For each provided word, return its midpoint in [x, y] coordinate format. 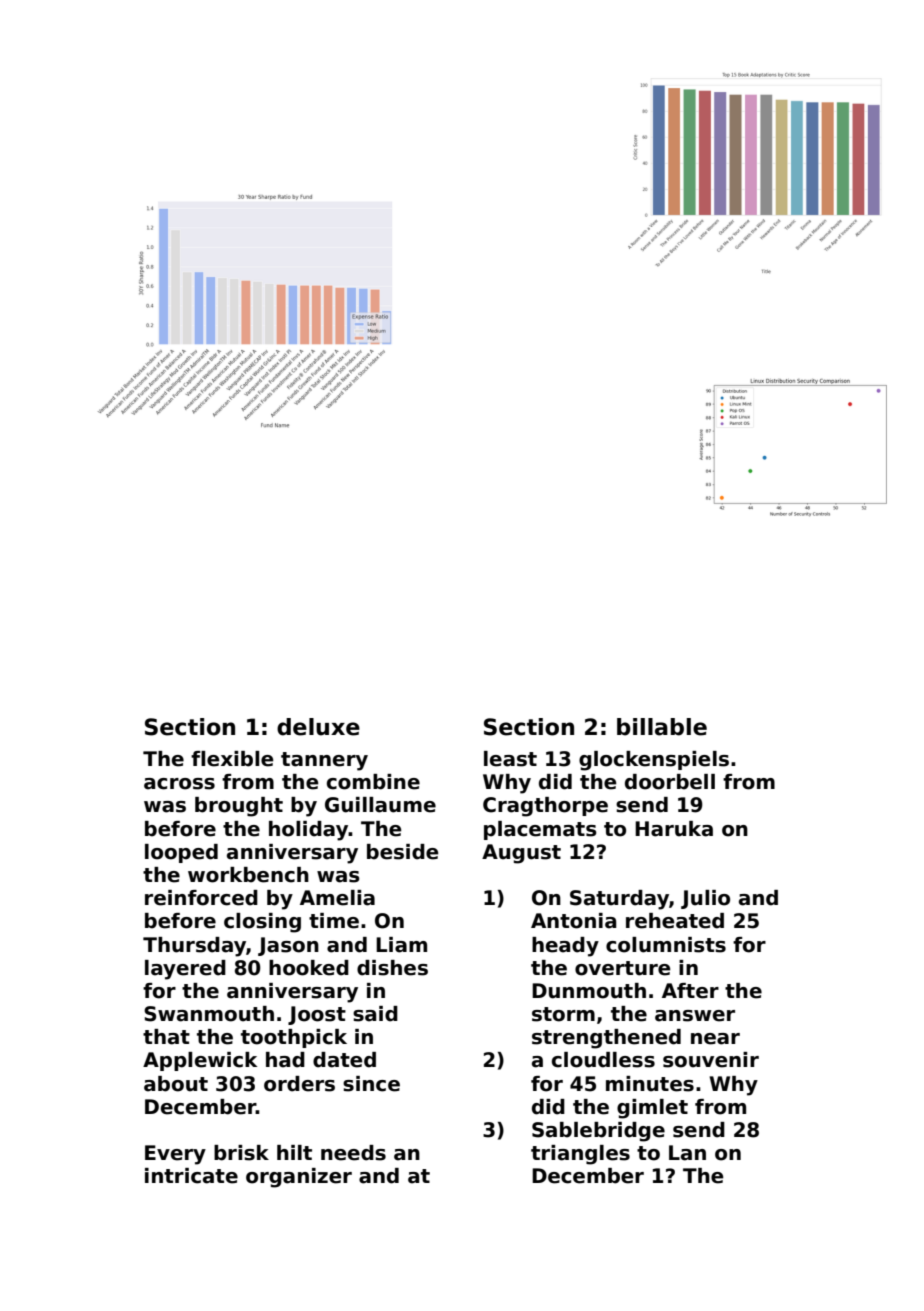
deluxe [318, 727]
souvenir [711, 1060]
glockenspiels [654, 761]
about [176, 1084]
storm [563, 1014]
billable [662, 727]
